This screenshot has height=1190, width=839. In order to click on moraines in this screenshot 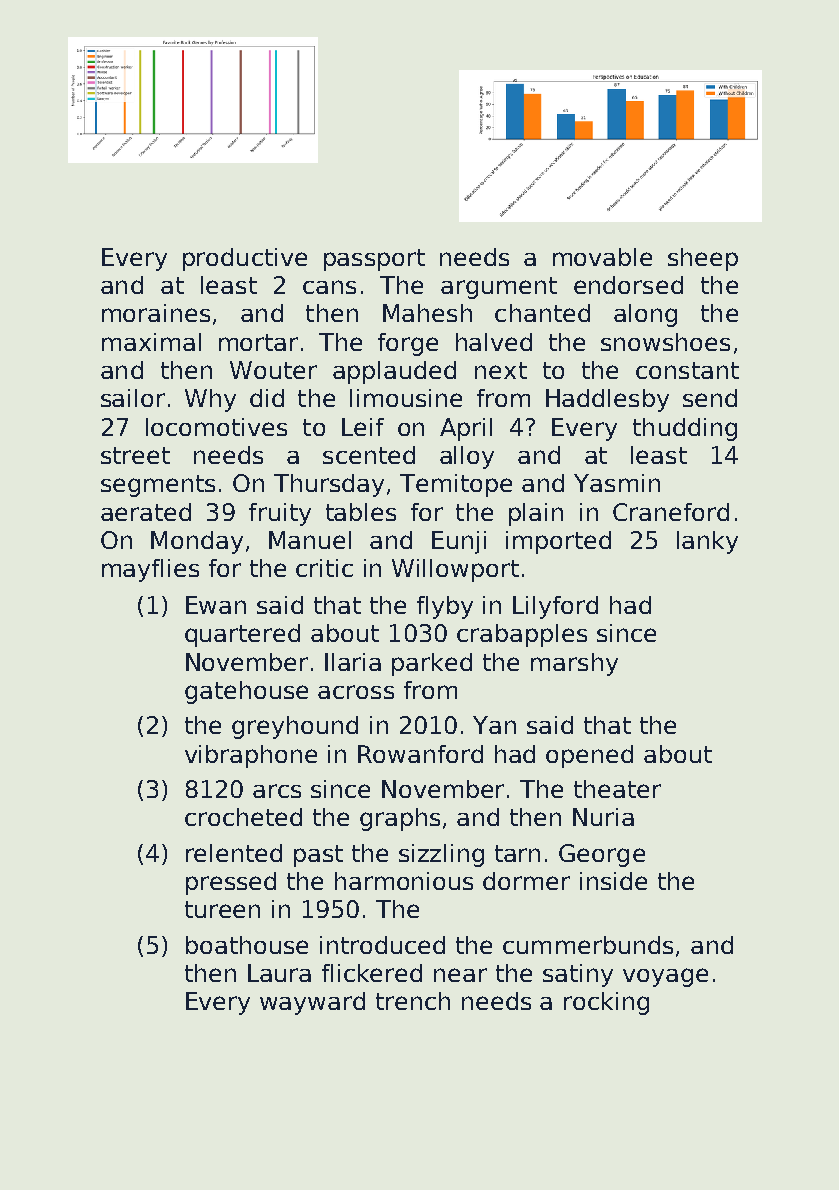, I will do `click(156, 313)`.
